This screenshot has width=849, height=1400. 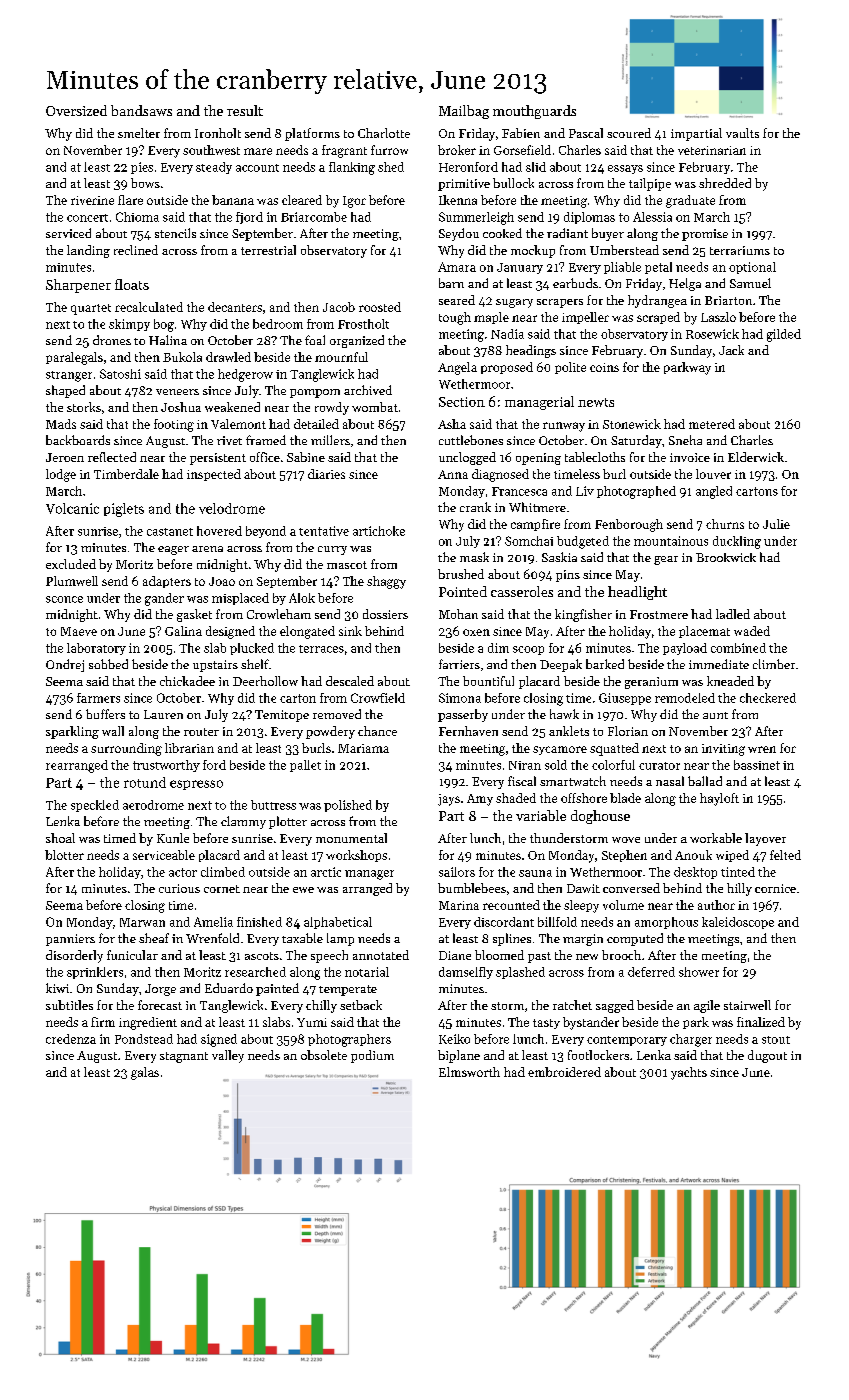 What do you see at coordinates (742, 133) in the screenshot?
I see `vaults` at bounding box center [742, 133].
